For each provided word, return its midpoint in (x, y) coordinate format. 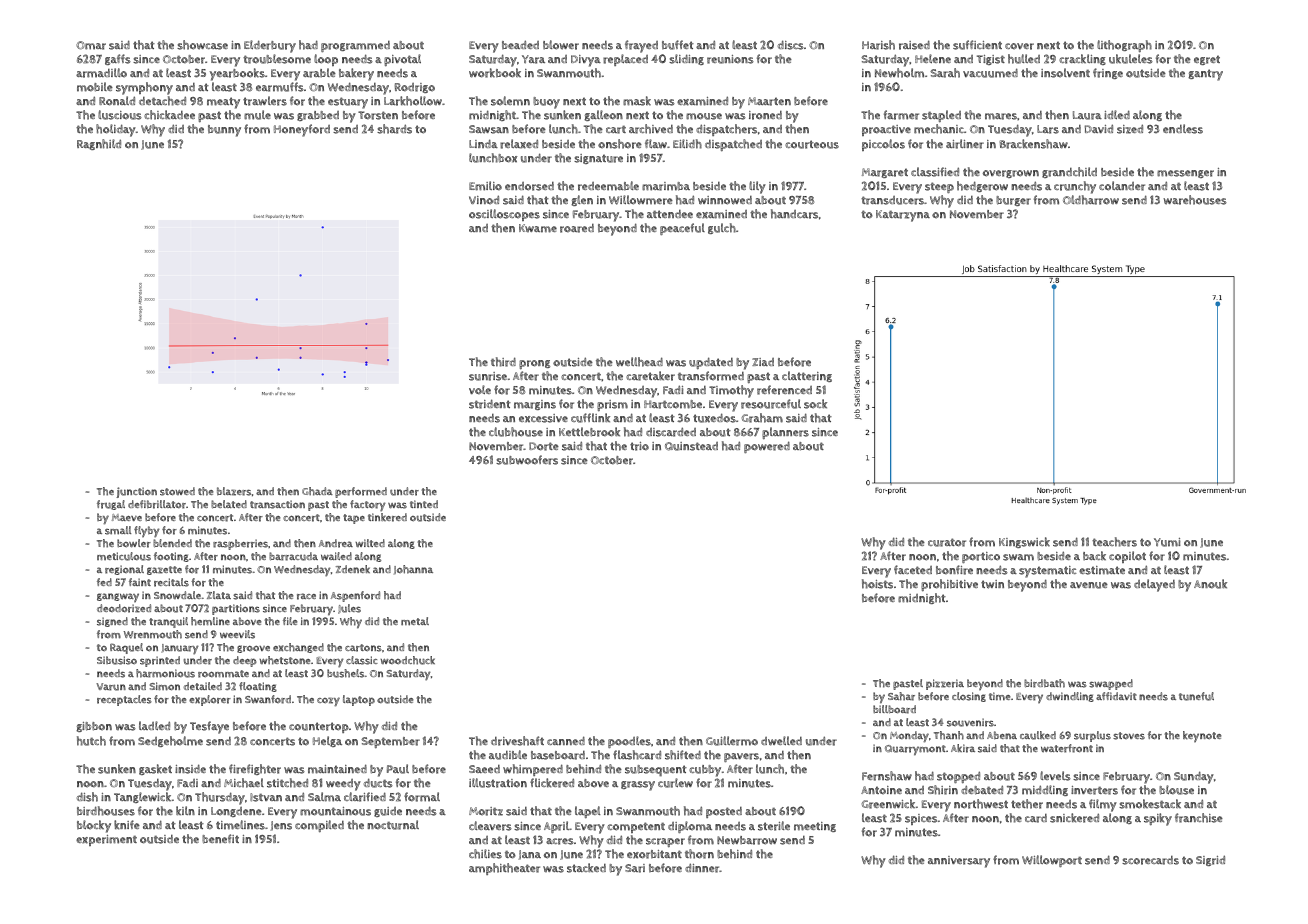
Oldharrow (1091, 200)
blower (561, 45)
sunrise (488, 376)
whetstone (285, 660)
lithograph (1124, 46)
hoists (877, 584)
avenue (1089, 585)
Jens (281, 826)
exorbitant (654, 854)
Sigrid (1210, 860)
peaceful (682, 229)
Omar (91, 45)
